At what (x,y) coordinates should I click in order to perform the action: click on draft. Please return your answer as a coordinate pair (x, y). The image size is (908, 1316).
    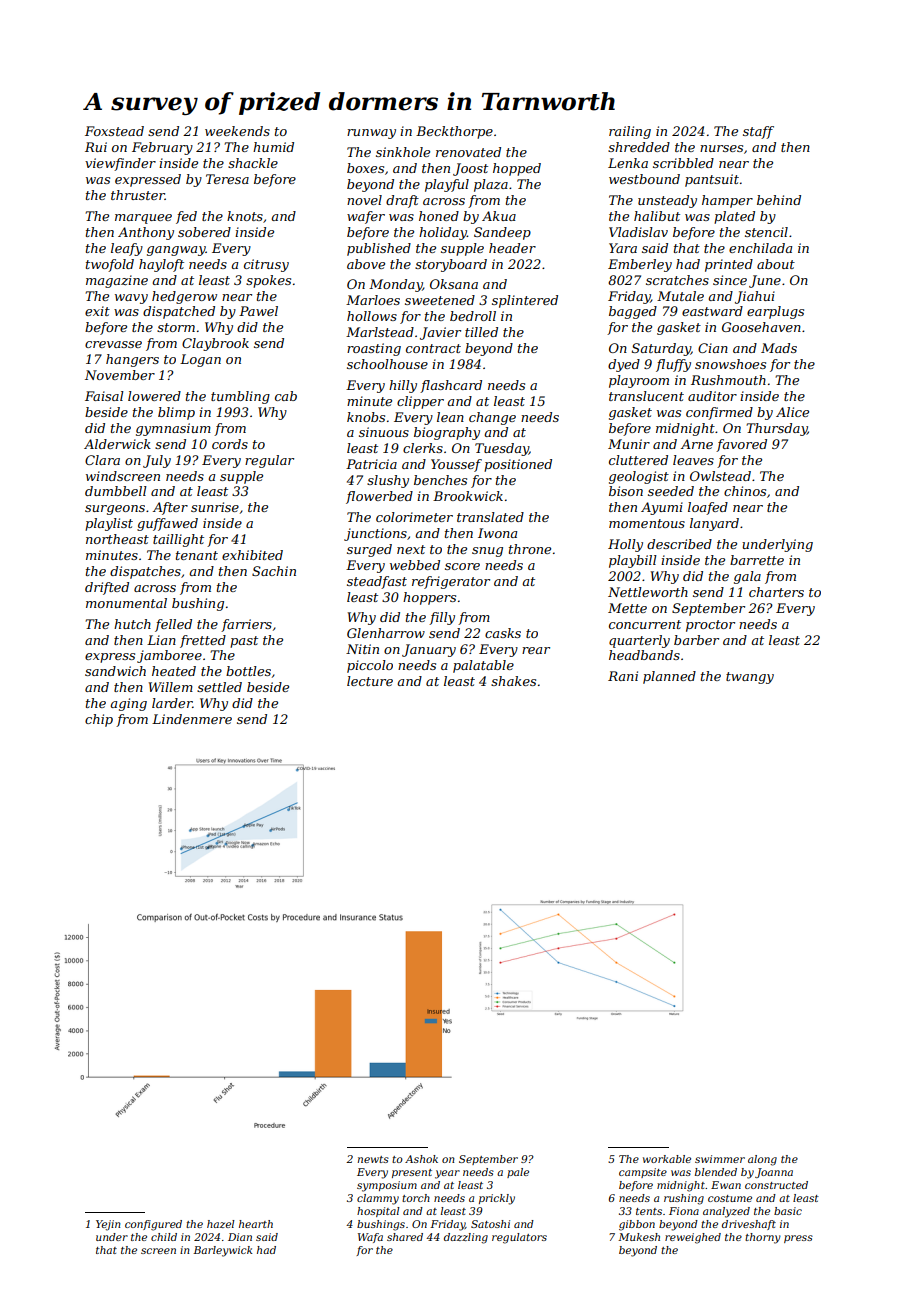
    Looking at the image, I should click on (402, 201).
